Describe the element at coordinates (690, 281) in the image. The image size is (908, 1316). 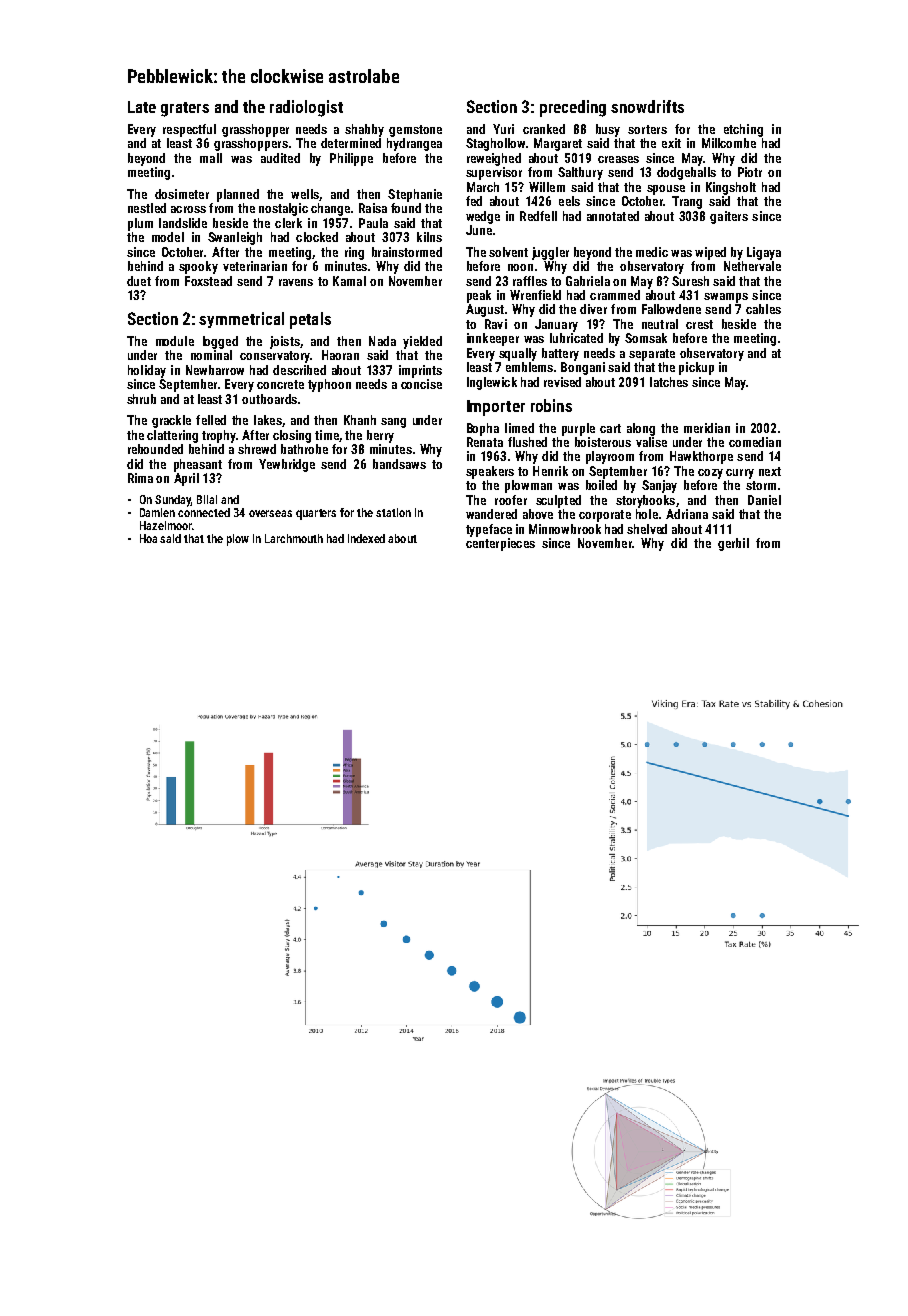
I see `Suresh` at that location.
